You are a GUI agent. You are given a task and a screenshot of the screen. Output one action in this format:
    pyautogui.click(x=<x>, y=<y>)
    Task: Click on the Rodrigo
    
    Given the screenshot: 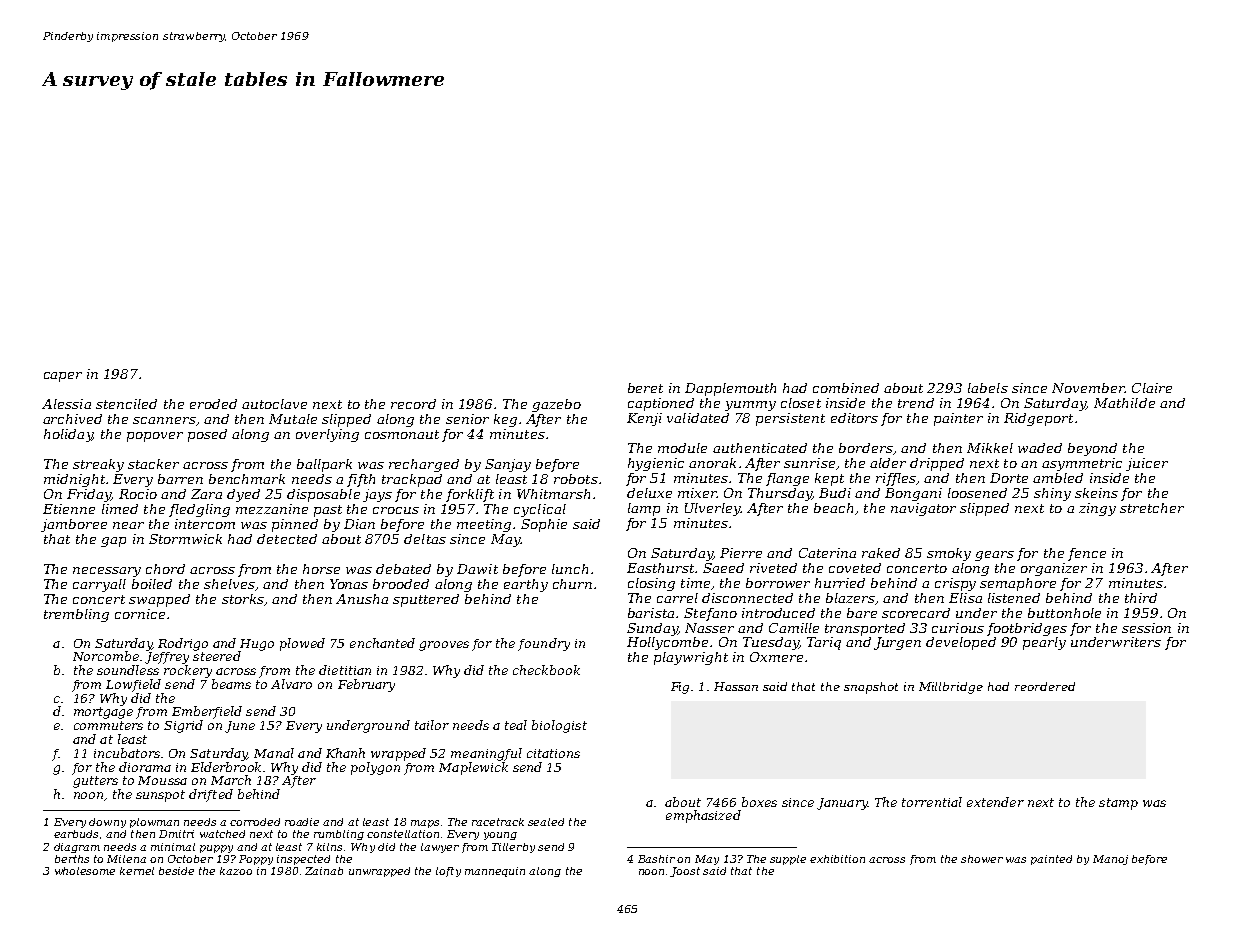 What is the action you would take?
    pyautogui.click(x=183, y=644)
